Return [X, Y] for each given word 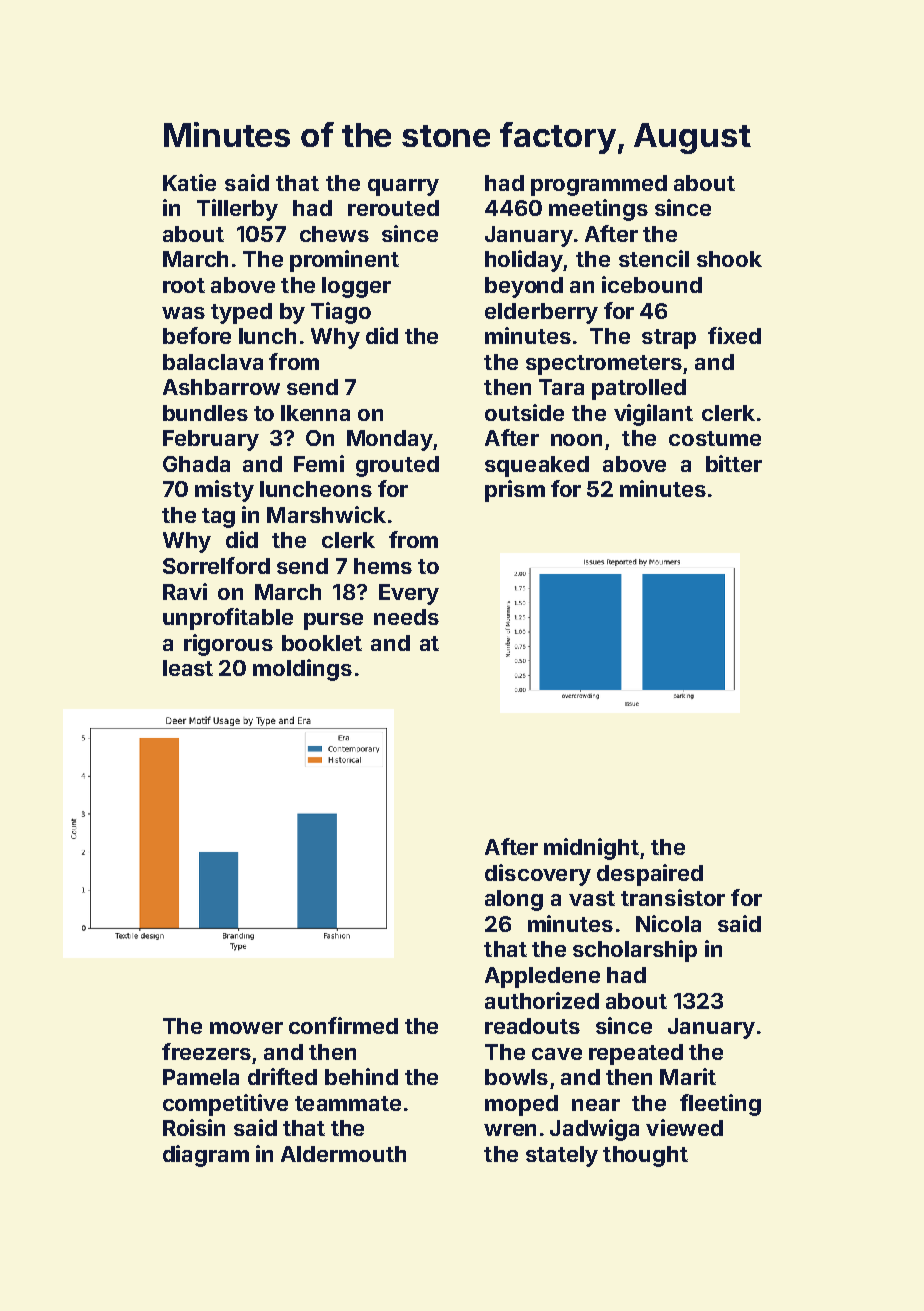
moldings [302, 670]
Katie [189, 182]
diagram [206, 1156]
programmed [599, 185]
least [188, 668]
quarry [403, 187]
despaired [650, 875]
